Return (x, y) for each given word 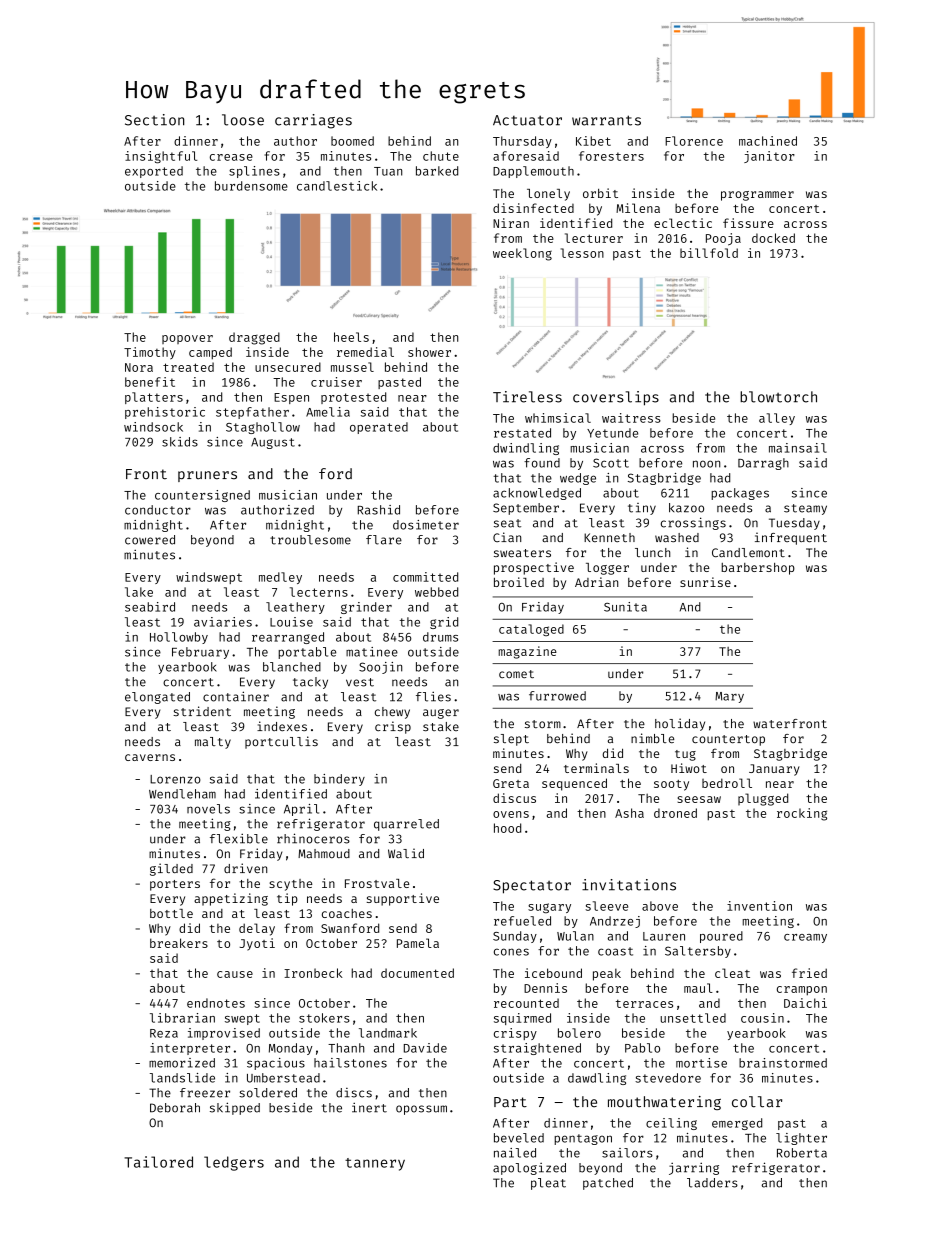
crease (231, 157)
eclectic (683, 223)
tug (685, 755)
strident (202, 711)
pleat (548, 1184)
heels (351, 337)
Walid (406, 853)
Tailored (158, 1162)
